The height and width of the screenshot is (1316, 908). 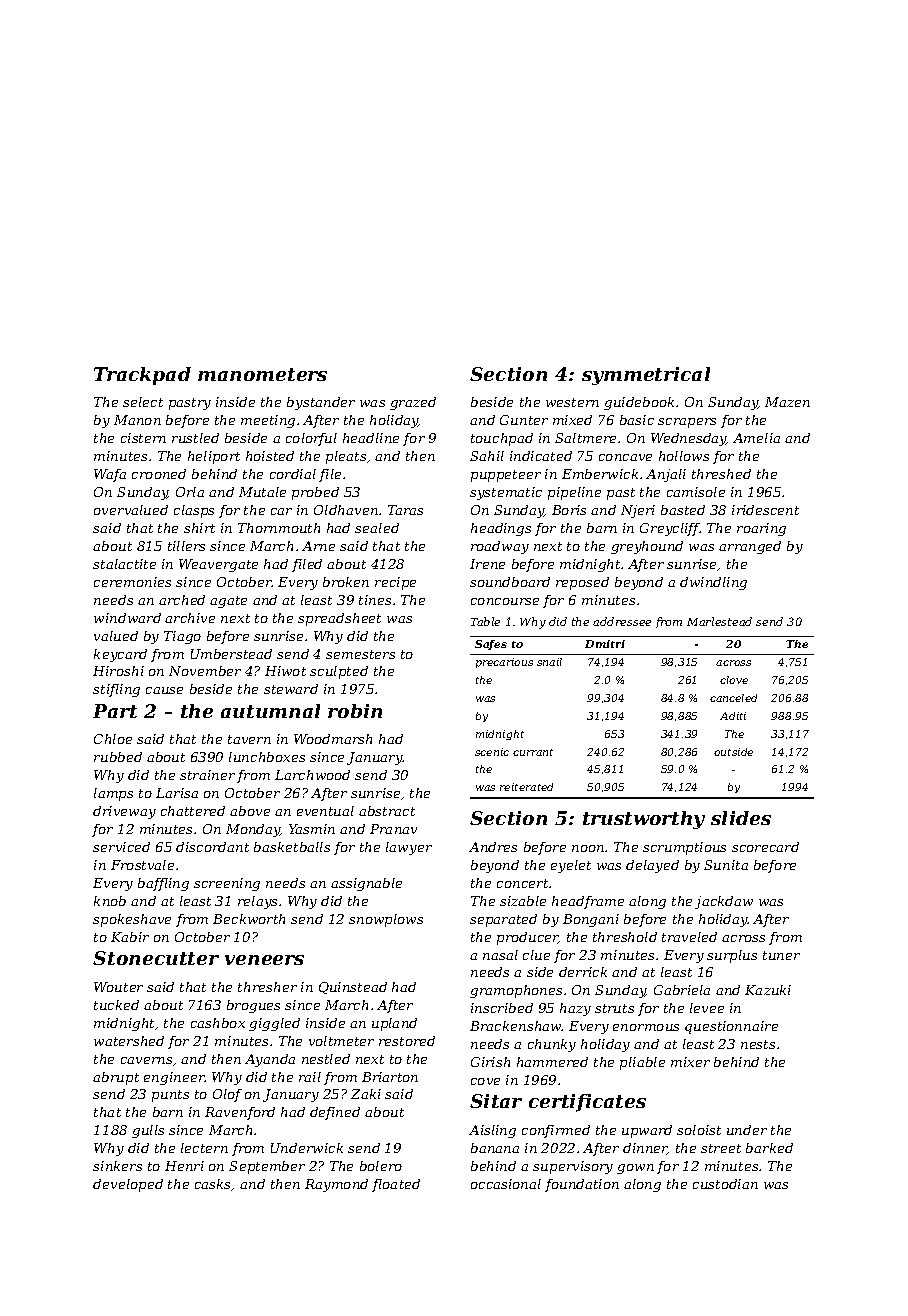 I want to click on cistern, so click(x=143, y=438).
